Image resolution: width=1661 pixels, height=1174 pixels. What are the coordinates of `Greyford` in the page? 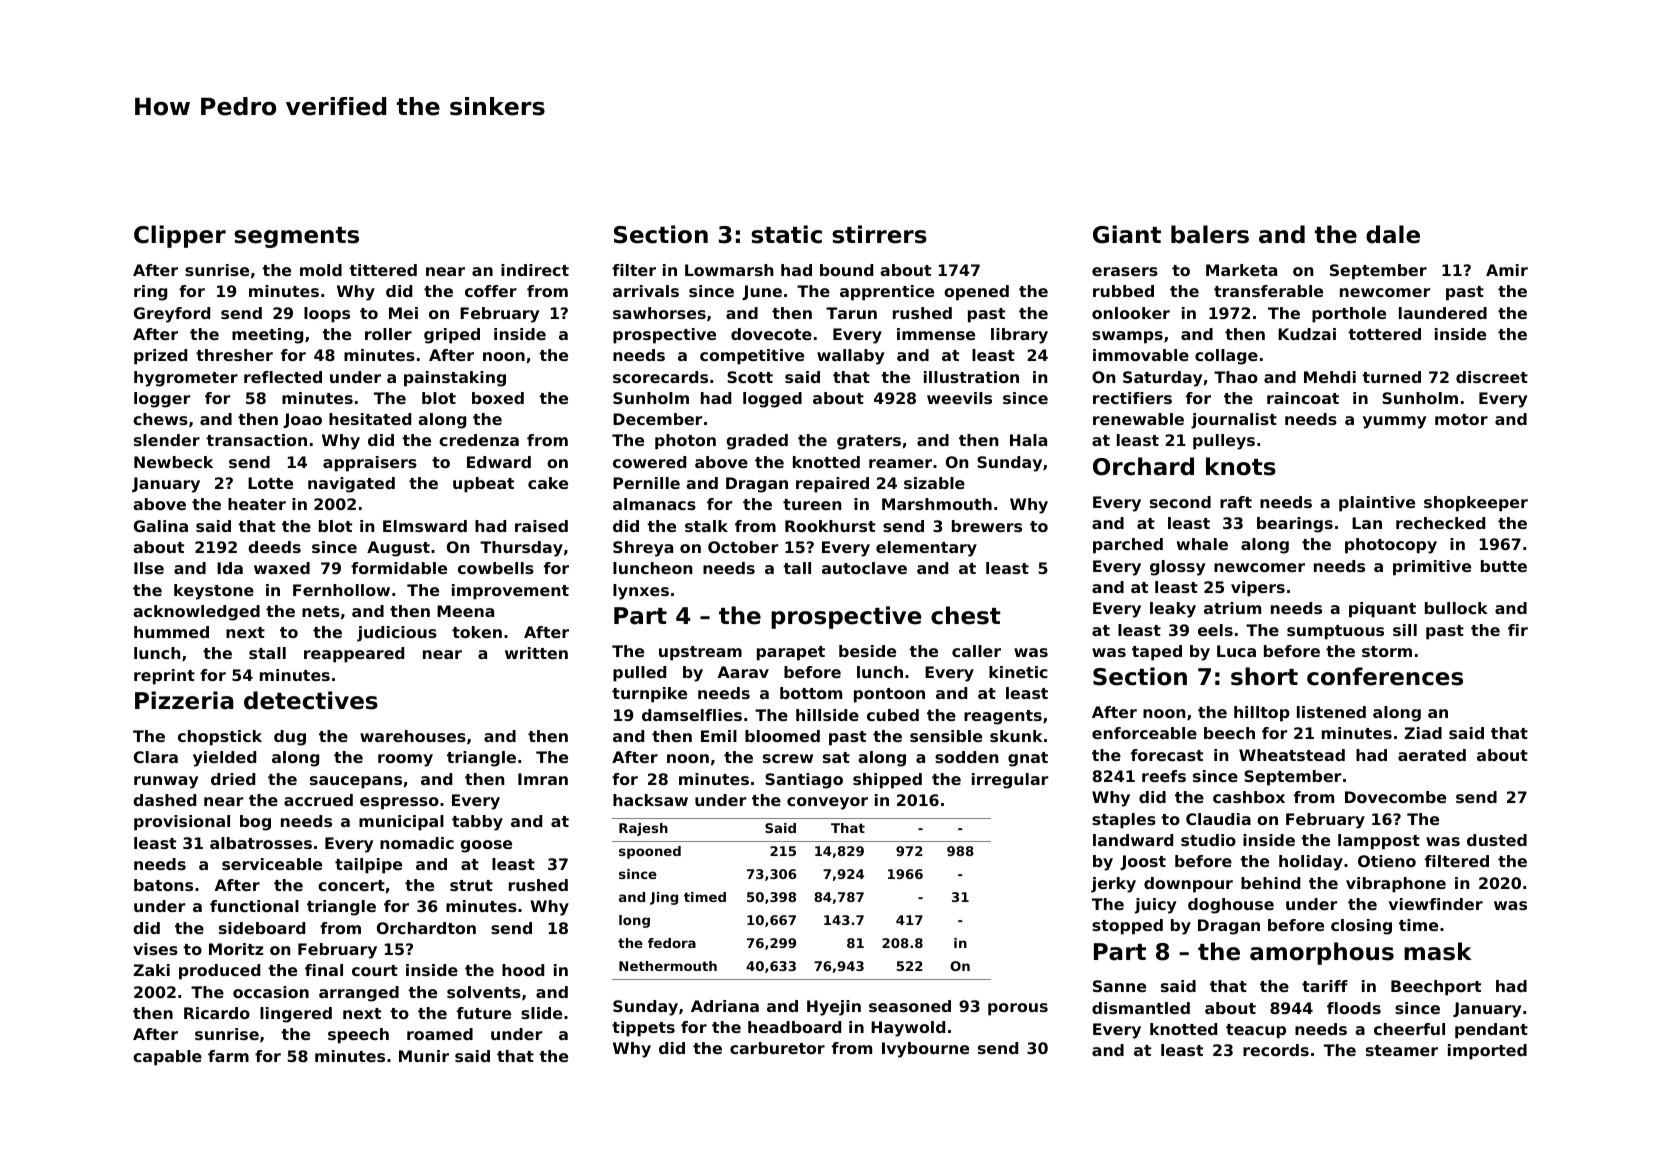 It's located at (172, 315).
